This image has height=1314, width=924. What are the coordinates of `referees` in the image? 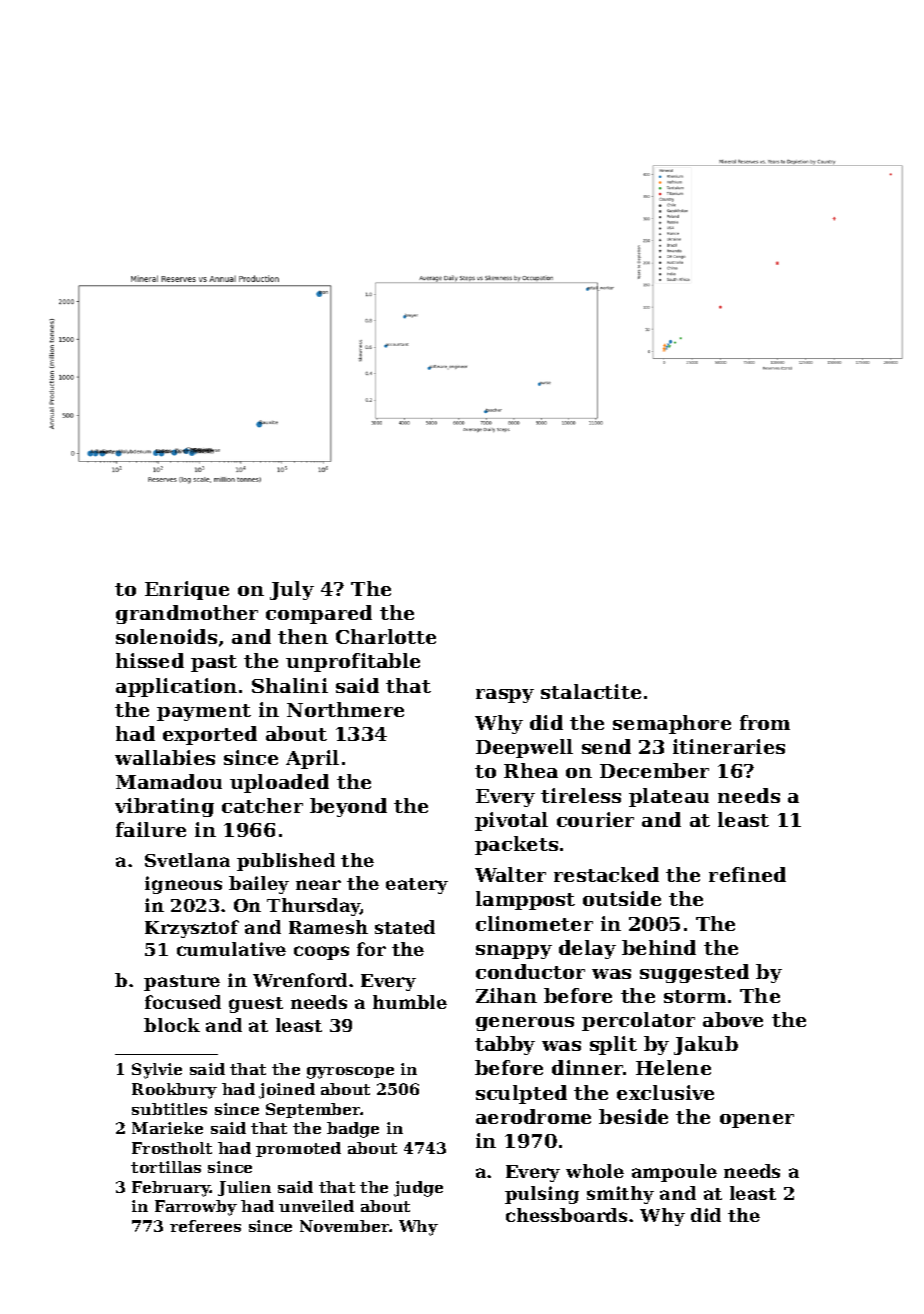 It's located at (205, 1226).
